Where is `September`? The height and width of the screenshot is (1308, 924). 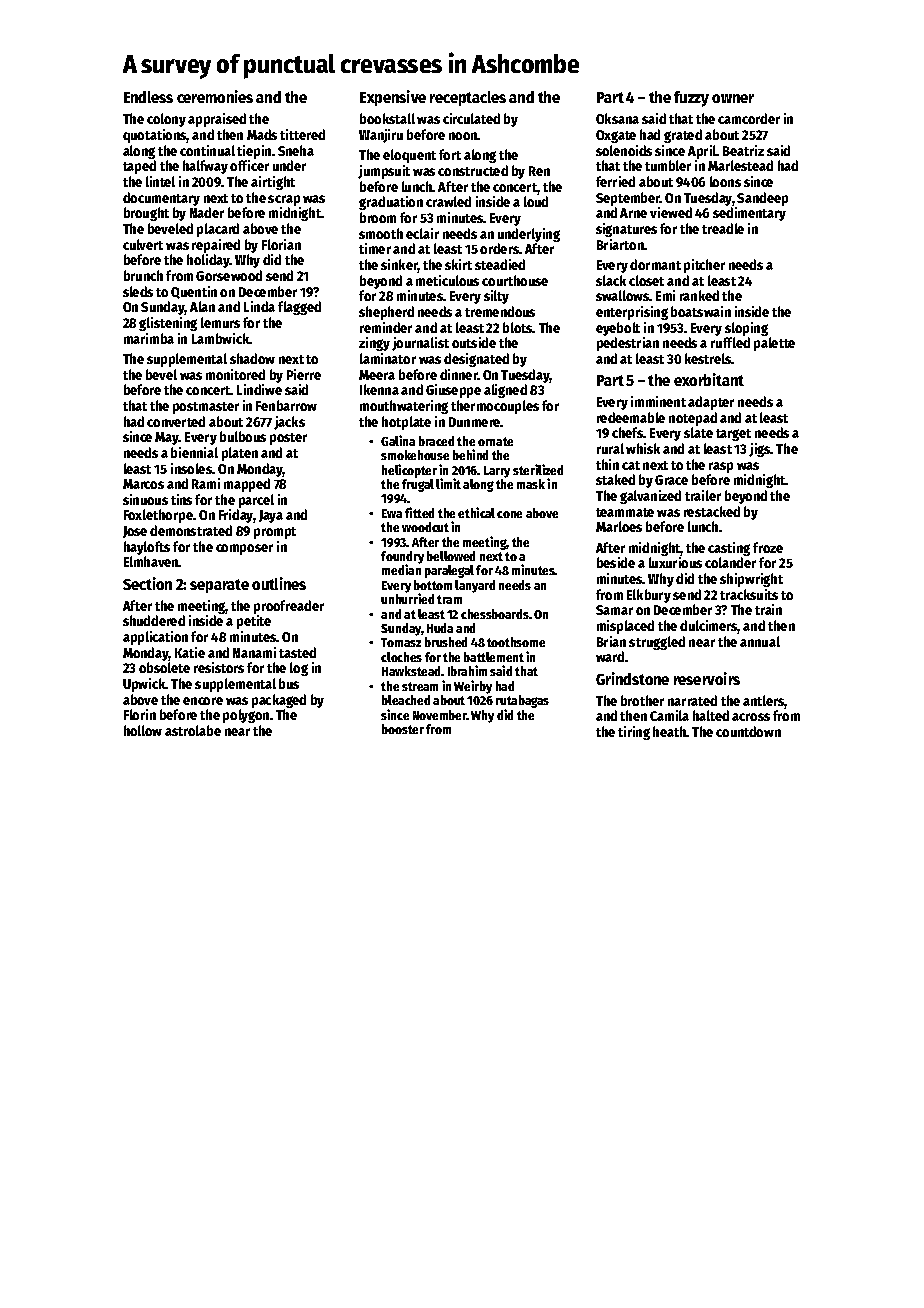 September is located at coordinates (628, 199).
